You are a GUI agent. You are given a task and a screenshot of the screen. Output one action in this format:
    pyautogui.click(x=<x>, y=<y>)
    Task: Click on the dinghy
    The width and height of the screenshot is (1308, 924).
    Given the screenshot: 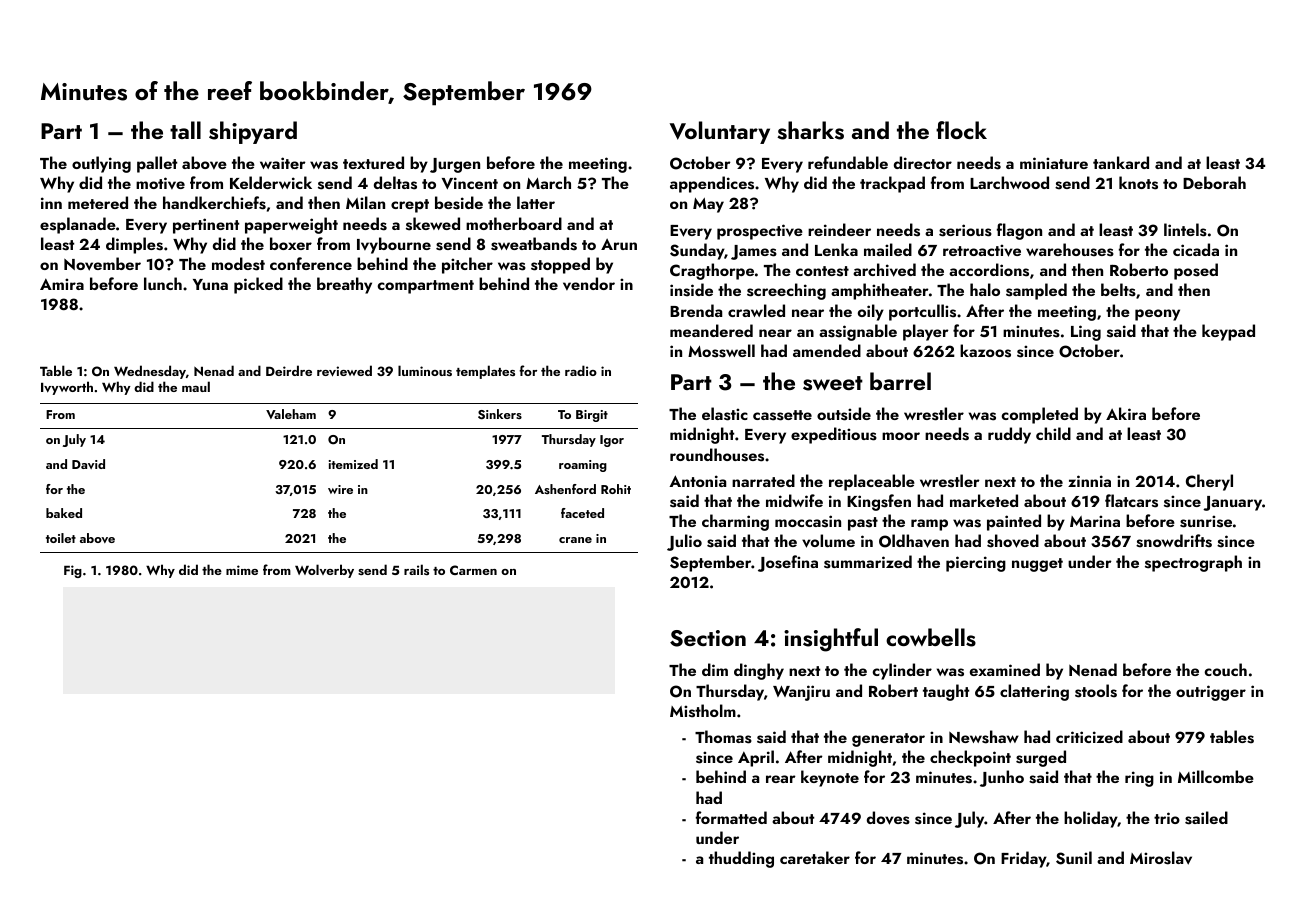 What is the action you would take?
    pyautogui.click(x=759, y=671)
